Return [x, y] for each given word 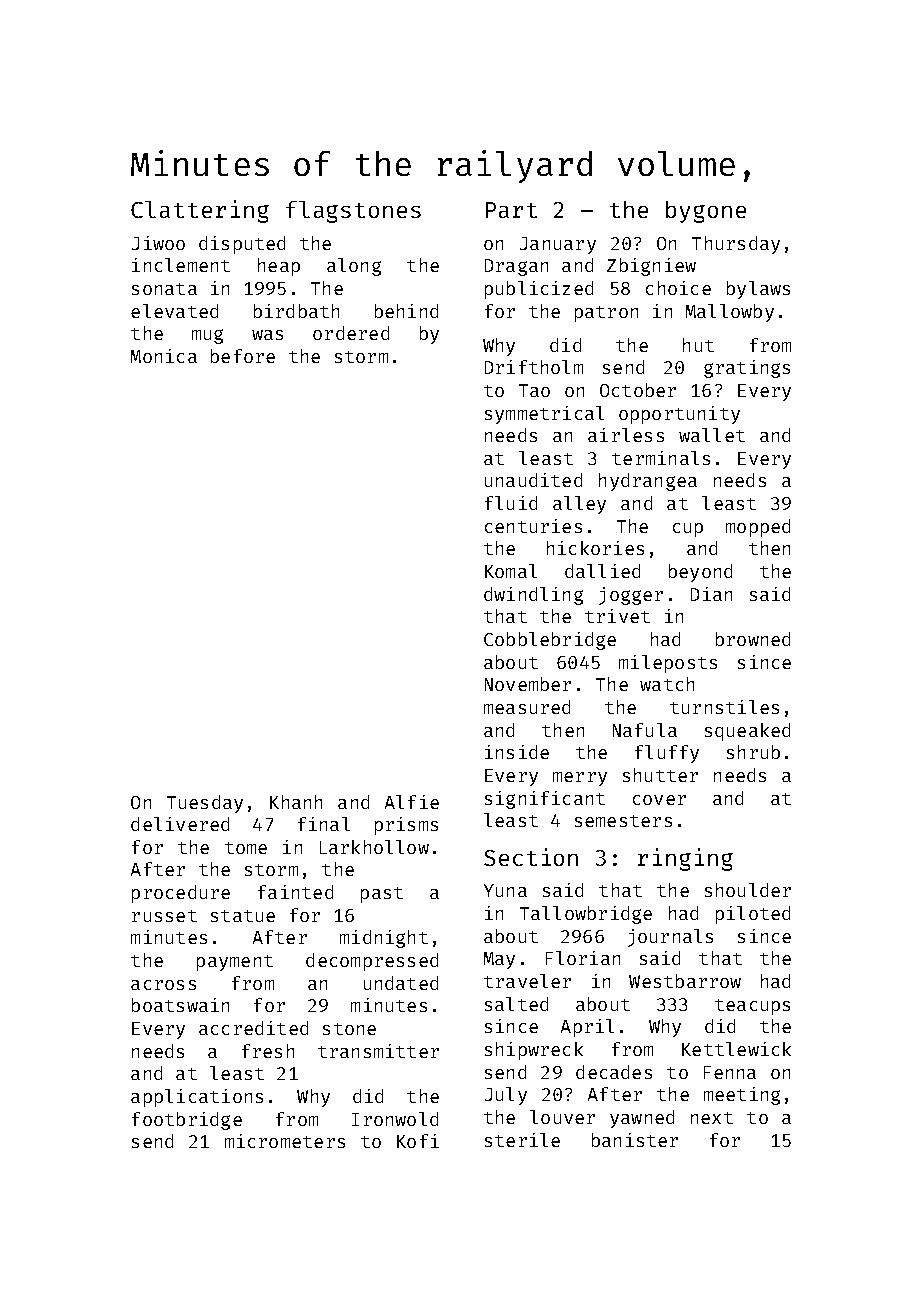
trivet [617, 616]
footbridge [187, 1121]
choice [678, 288]
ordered [351, 333]
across [163, 985]
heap [279, 267]
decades [614, 1072]
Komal [511, 571]
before [243, 356]
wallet [712, 435]
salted [516, 1004]
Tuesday [205, 804]
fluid [511, 503]
